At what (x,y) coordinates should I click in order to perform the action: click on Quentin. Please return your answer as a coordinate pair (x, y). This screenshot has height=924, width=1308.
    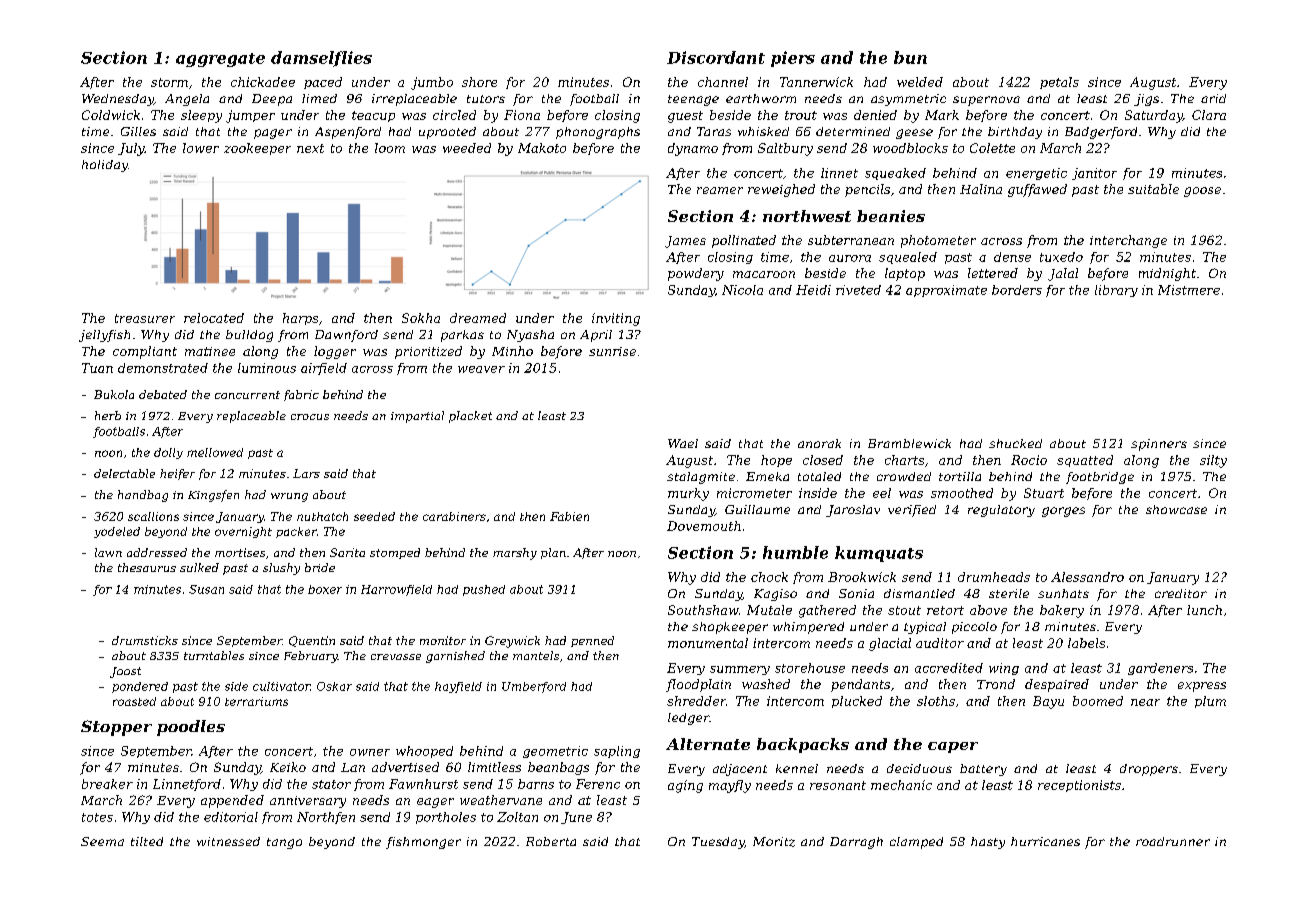
    Looking at the image, I should click on (312, 641).
